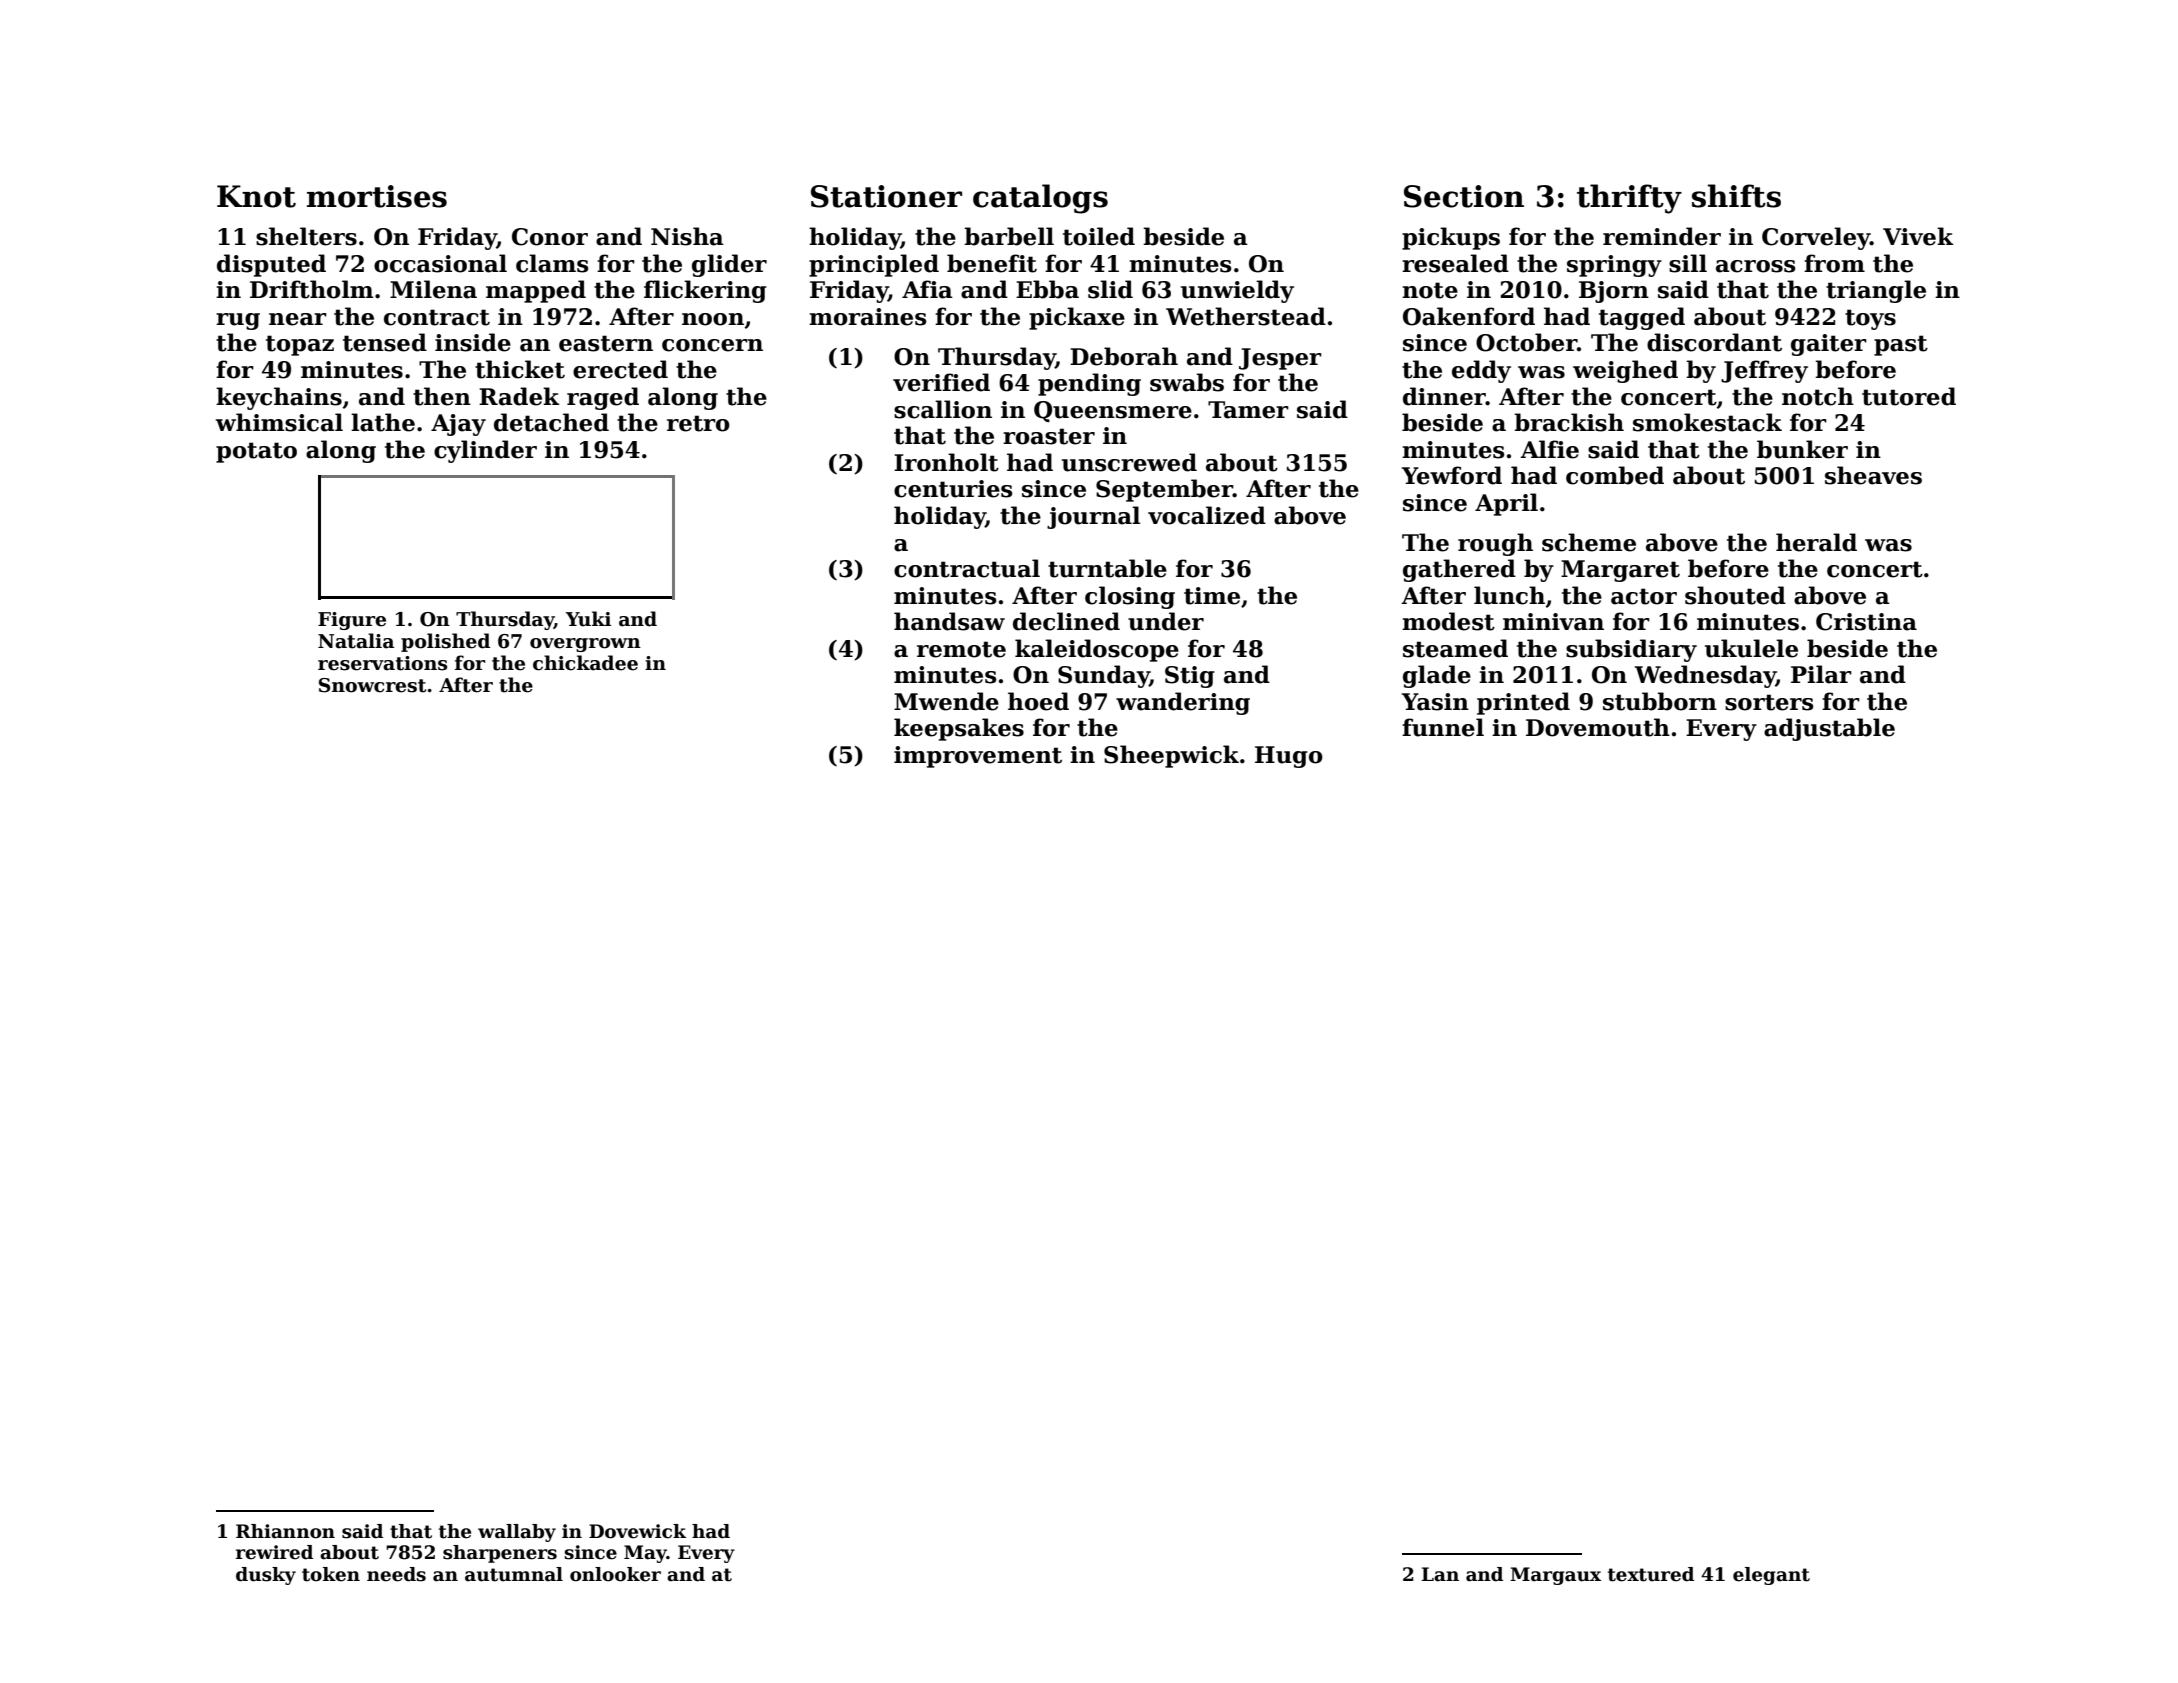  What do you see at coordinates (1771, 1576) in the document?
I see `elegant` at bounding box center [1771, 1576].
